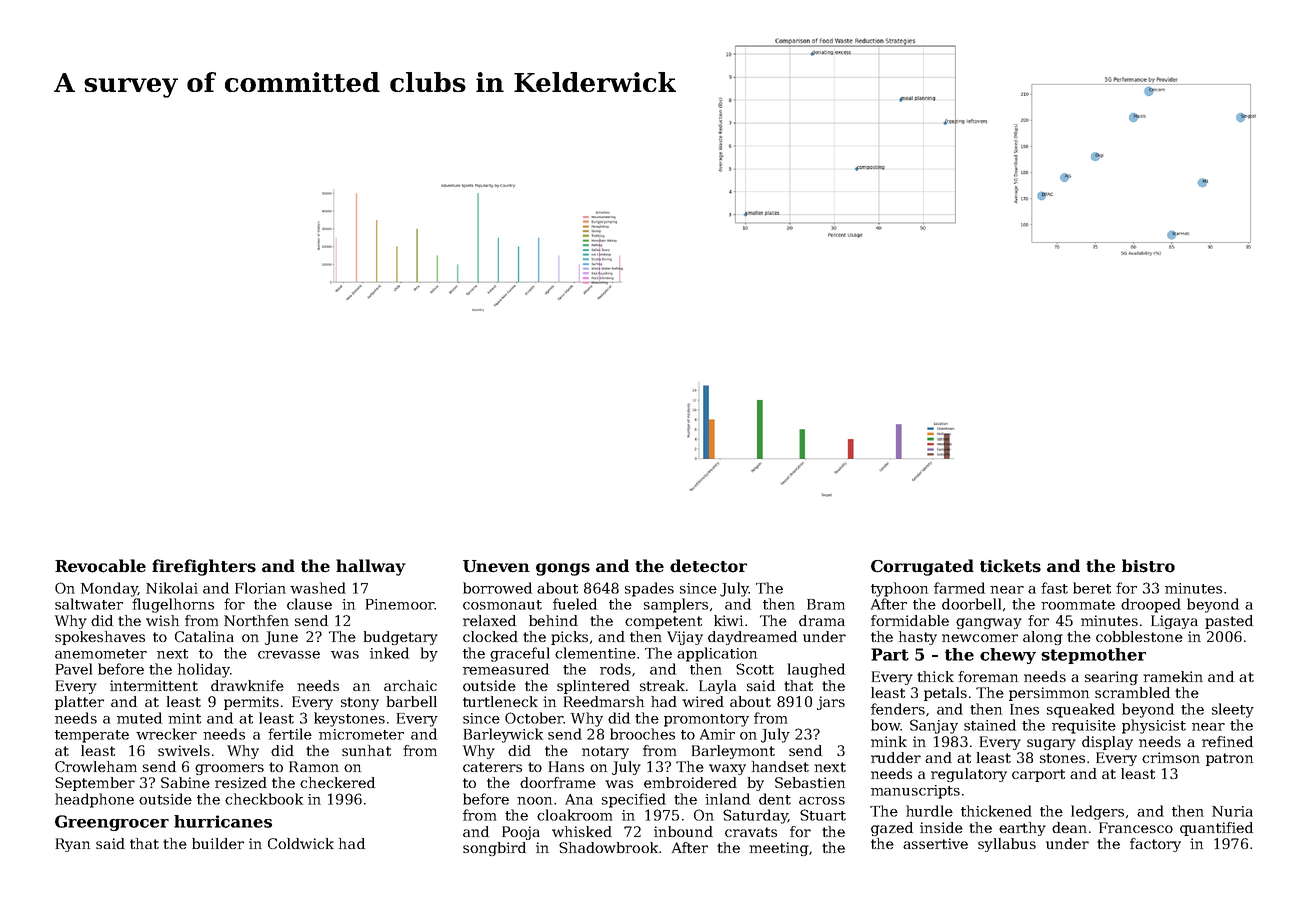  What do you see at coordinates (172, 588) in the screenshot?
I see `Nikolai` at bounding box center [172, 588].
